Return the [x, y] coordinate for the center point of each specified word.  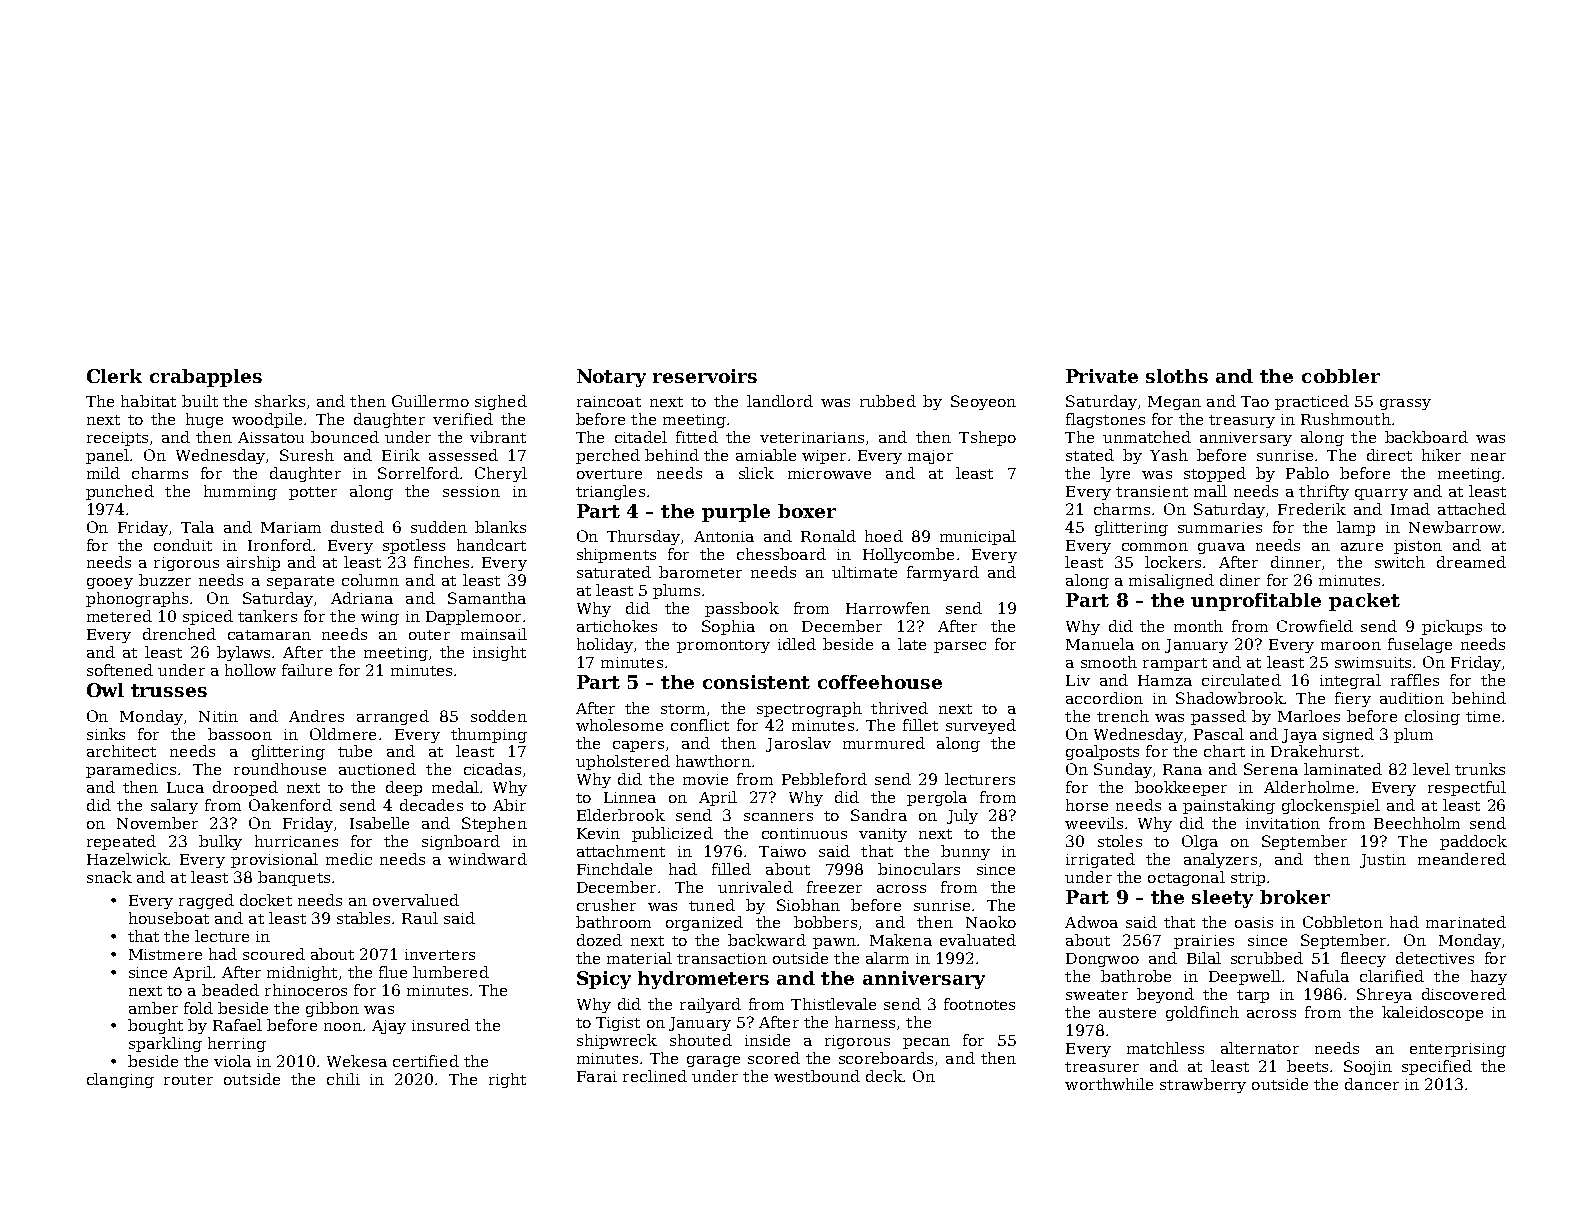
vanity [883, 835]
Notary [611, 378]
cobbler [1341, 376]
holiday [605, 645]
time [1483, 716]
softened [120, 670]
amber [153, 1008]
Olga [1200, 842]
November [157, 823]
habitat [148, 401]
